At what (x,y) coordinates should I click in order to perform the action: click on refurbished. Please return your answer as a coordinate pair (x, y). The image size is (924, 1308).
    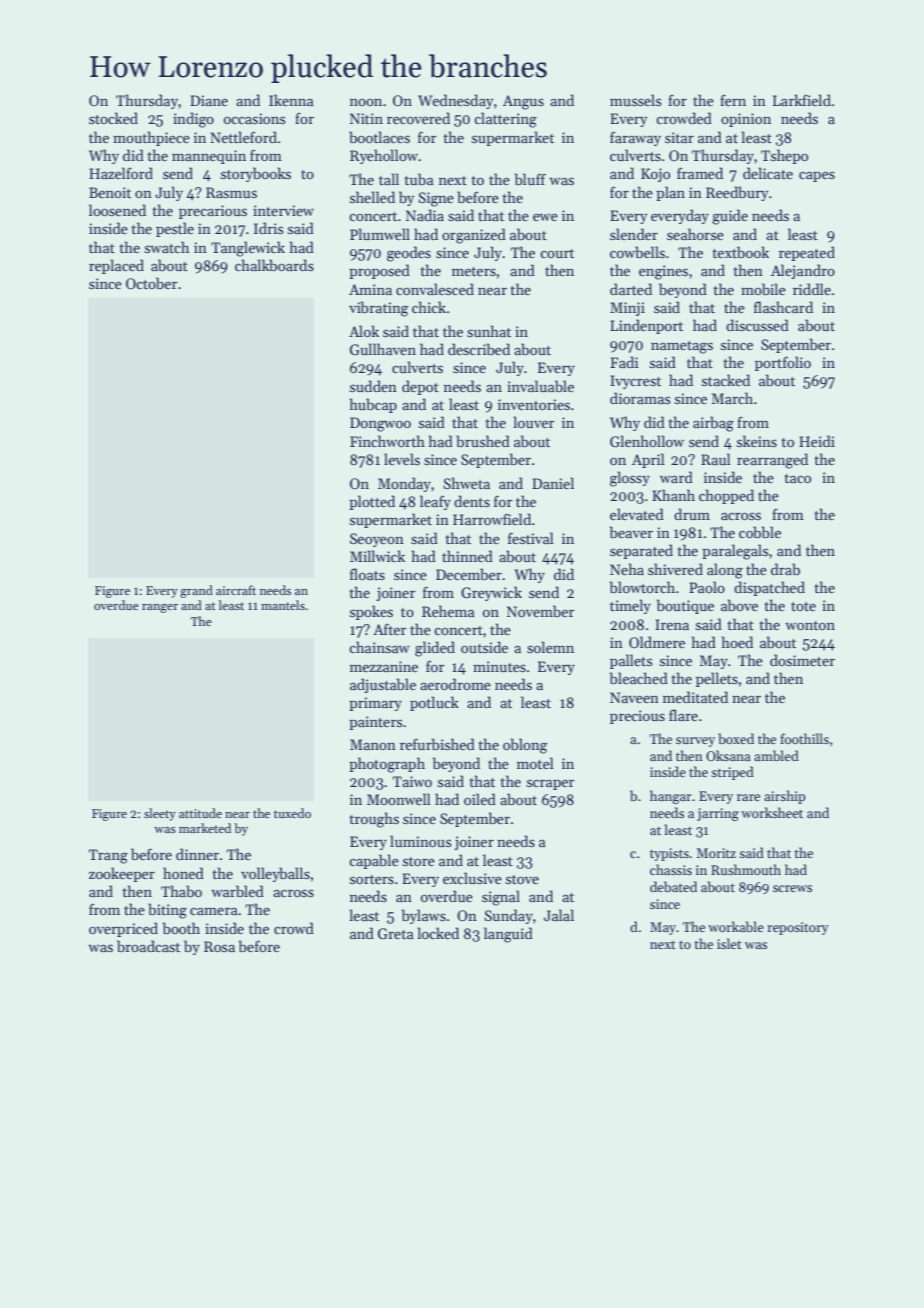
    Looking at the image, I should click on (437, 744).
